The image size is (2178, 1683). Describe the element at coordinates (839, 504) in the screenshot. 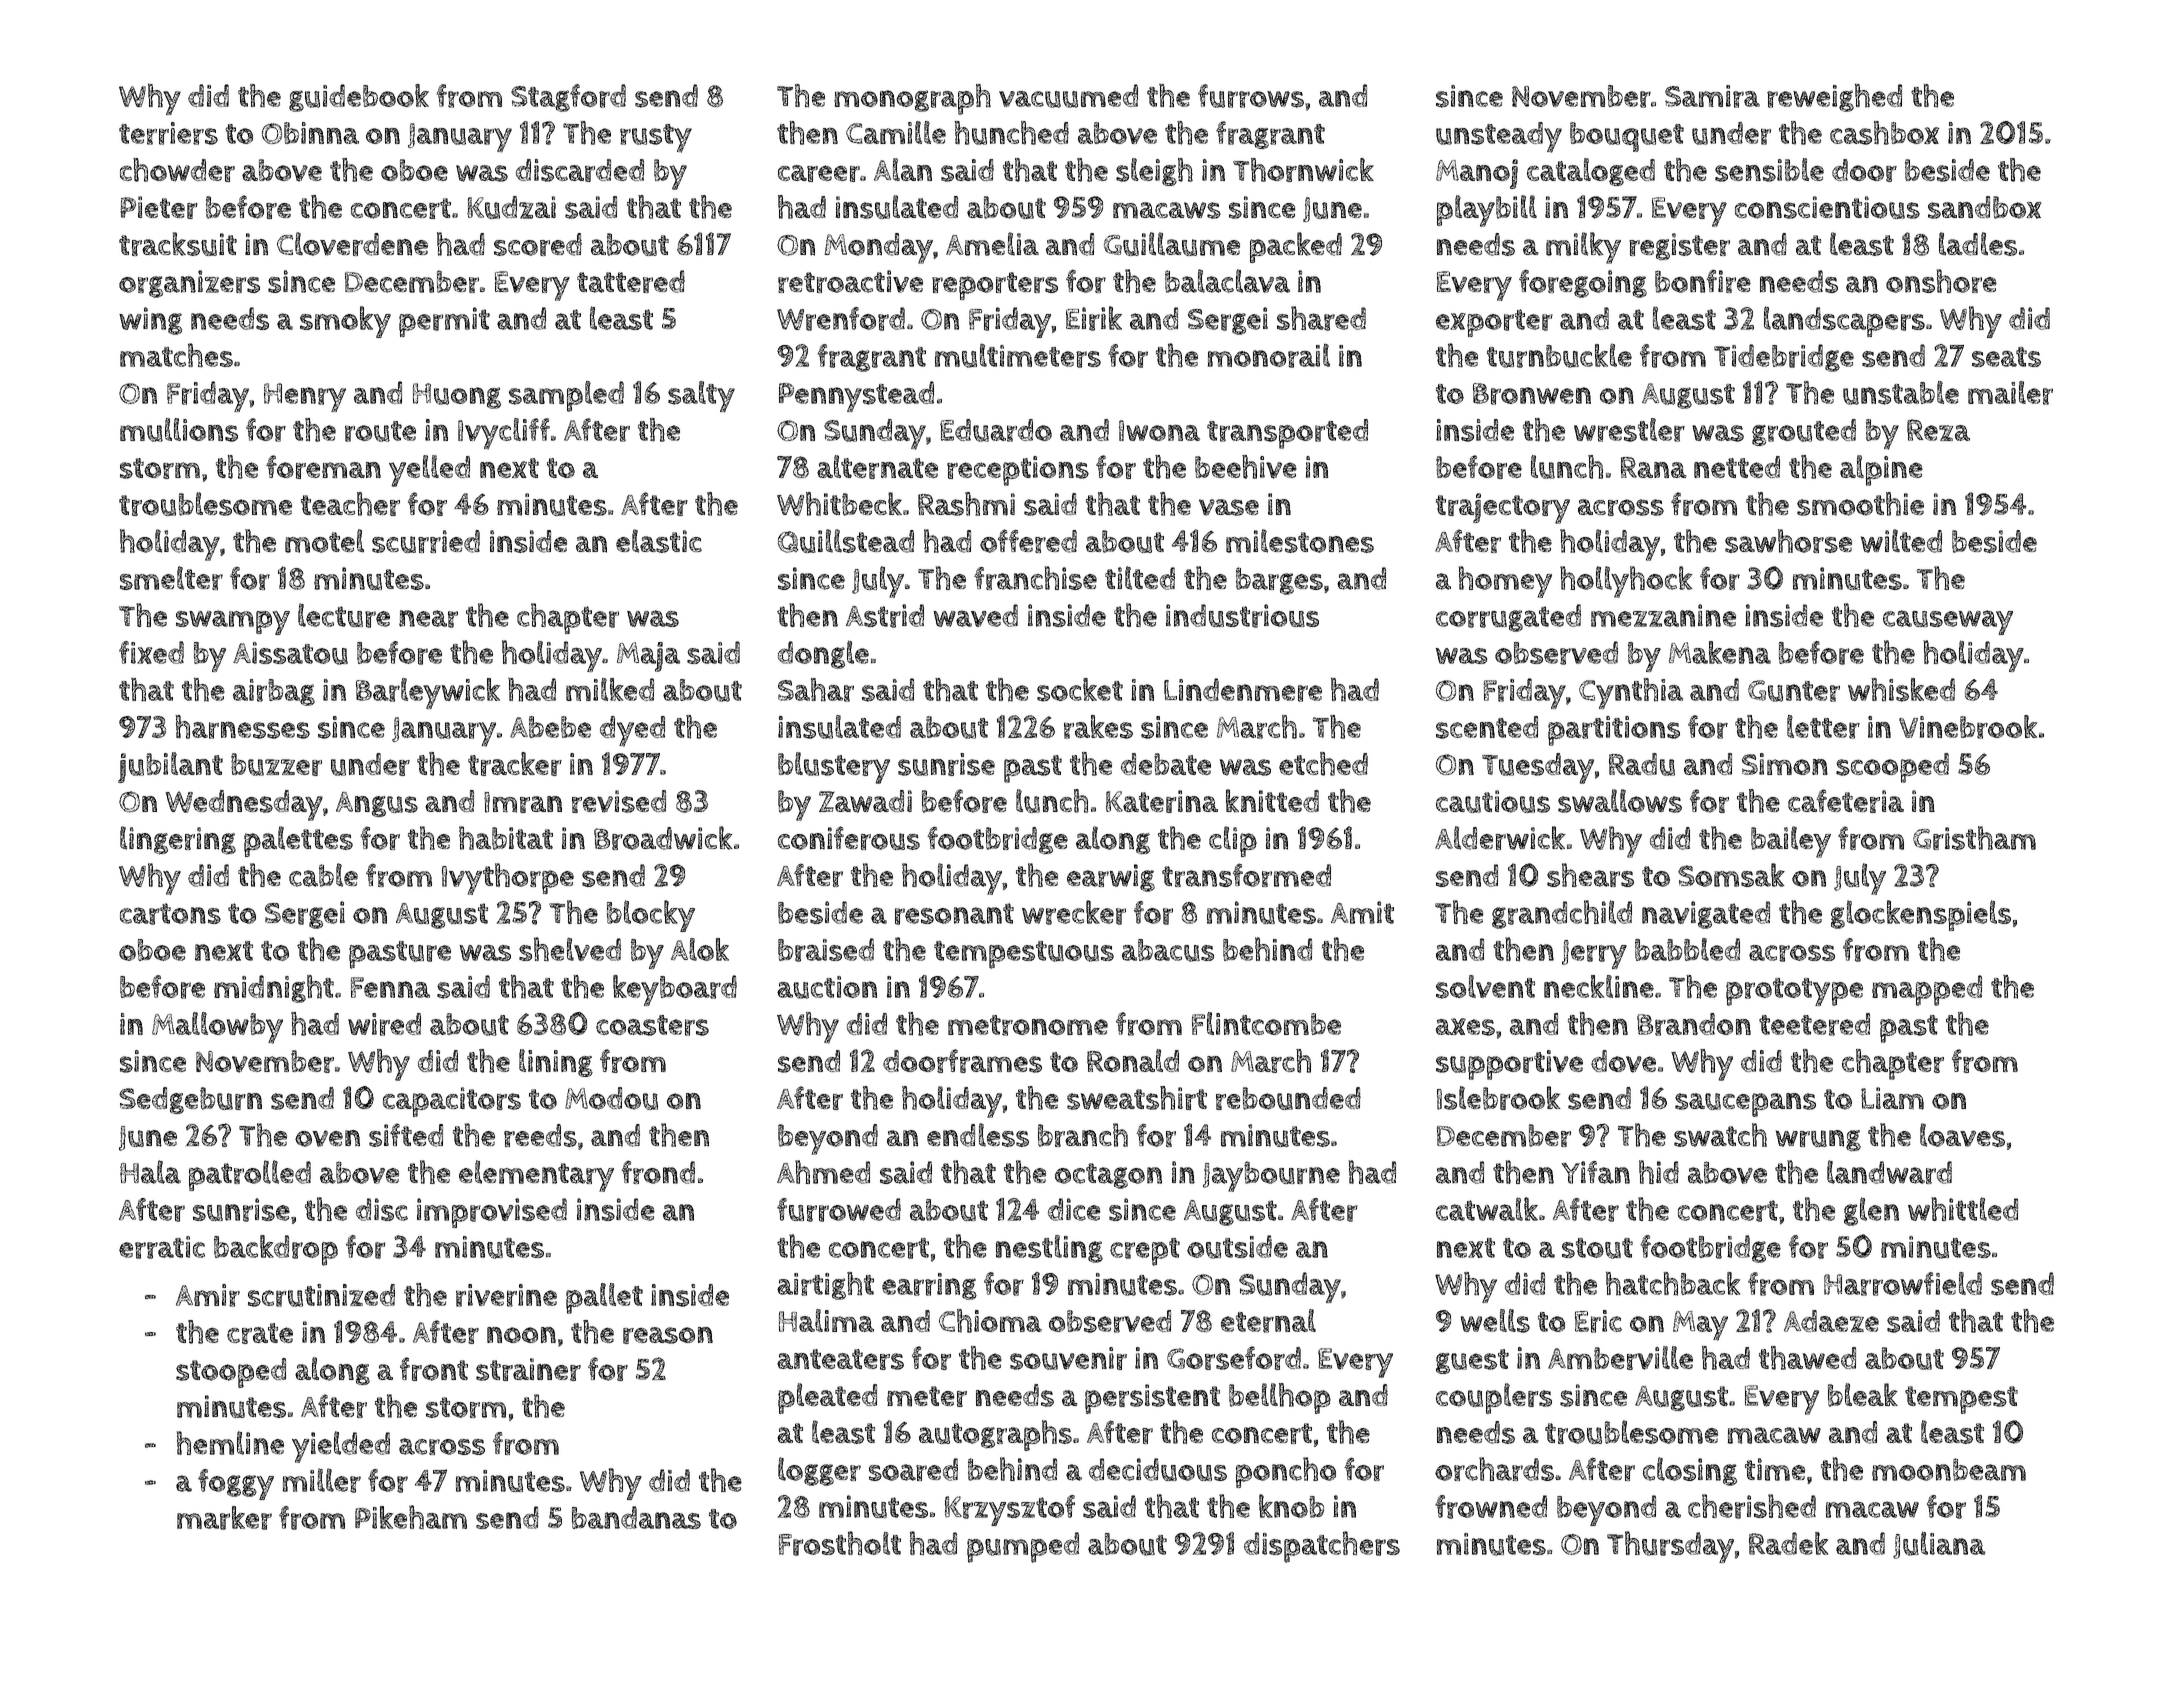

I see `Whitbeck` at that location.
